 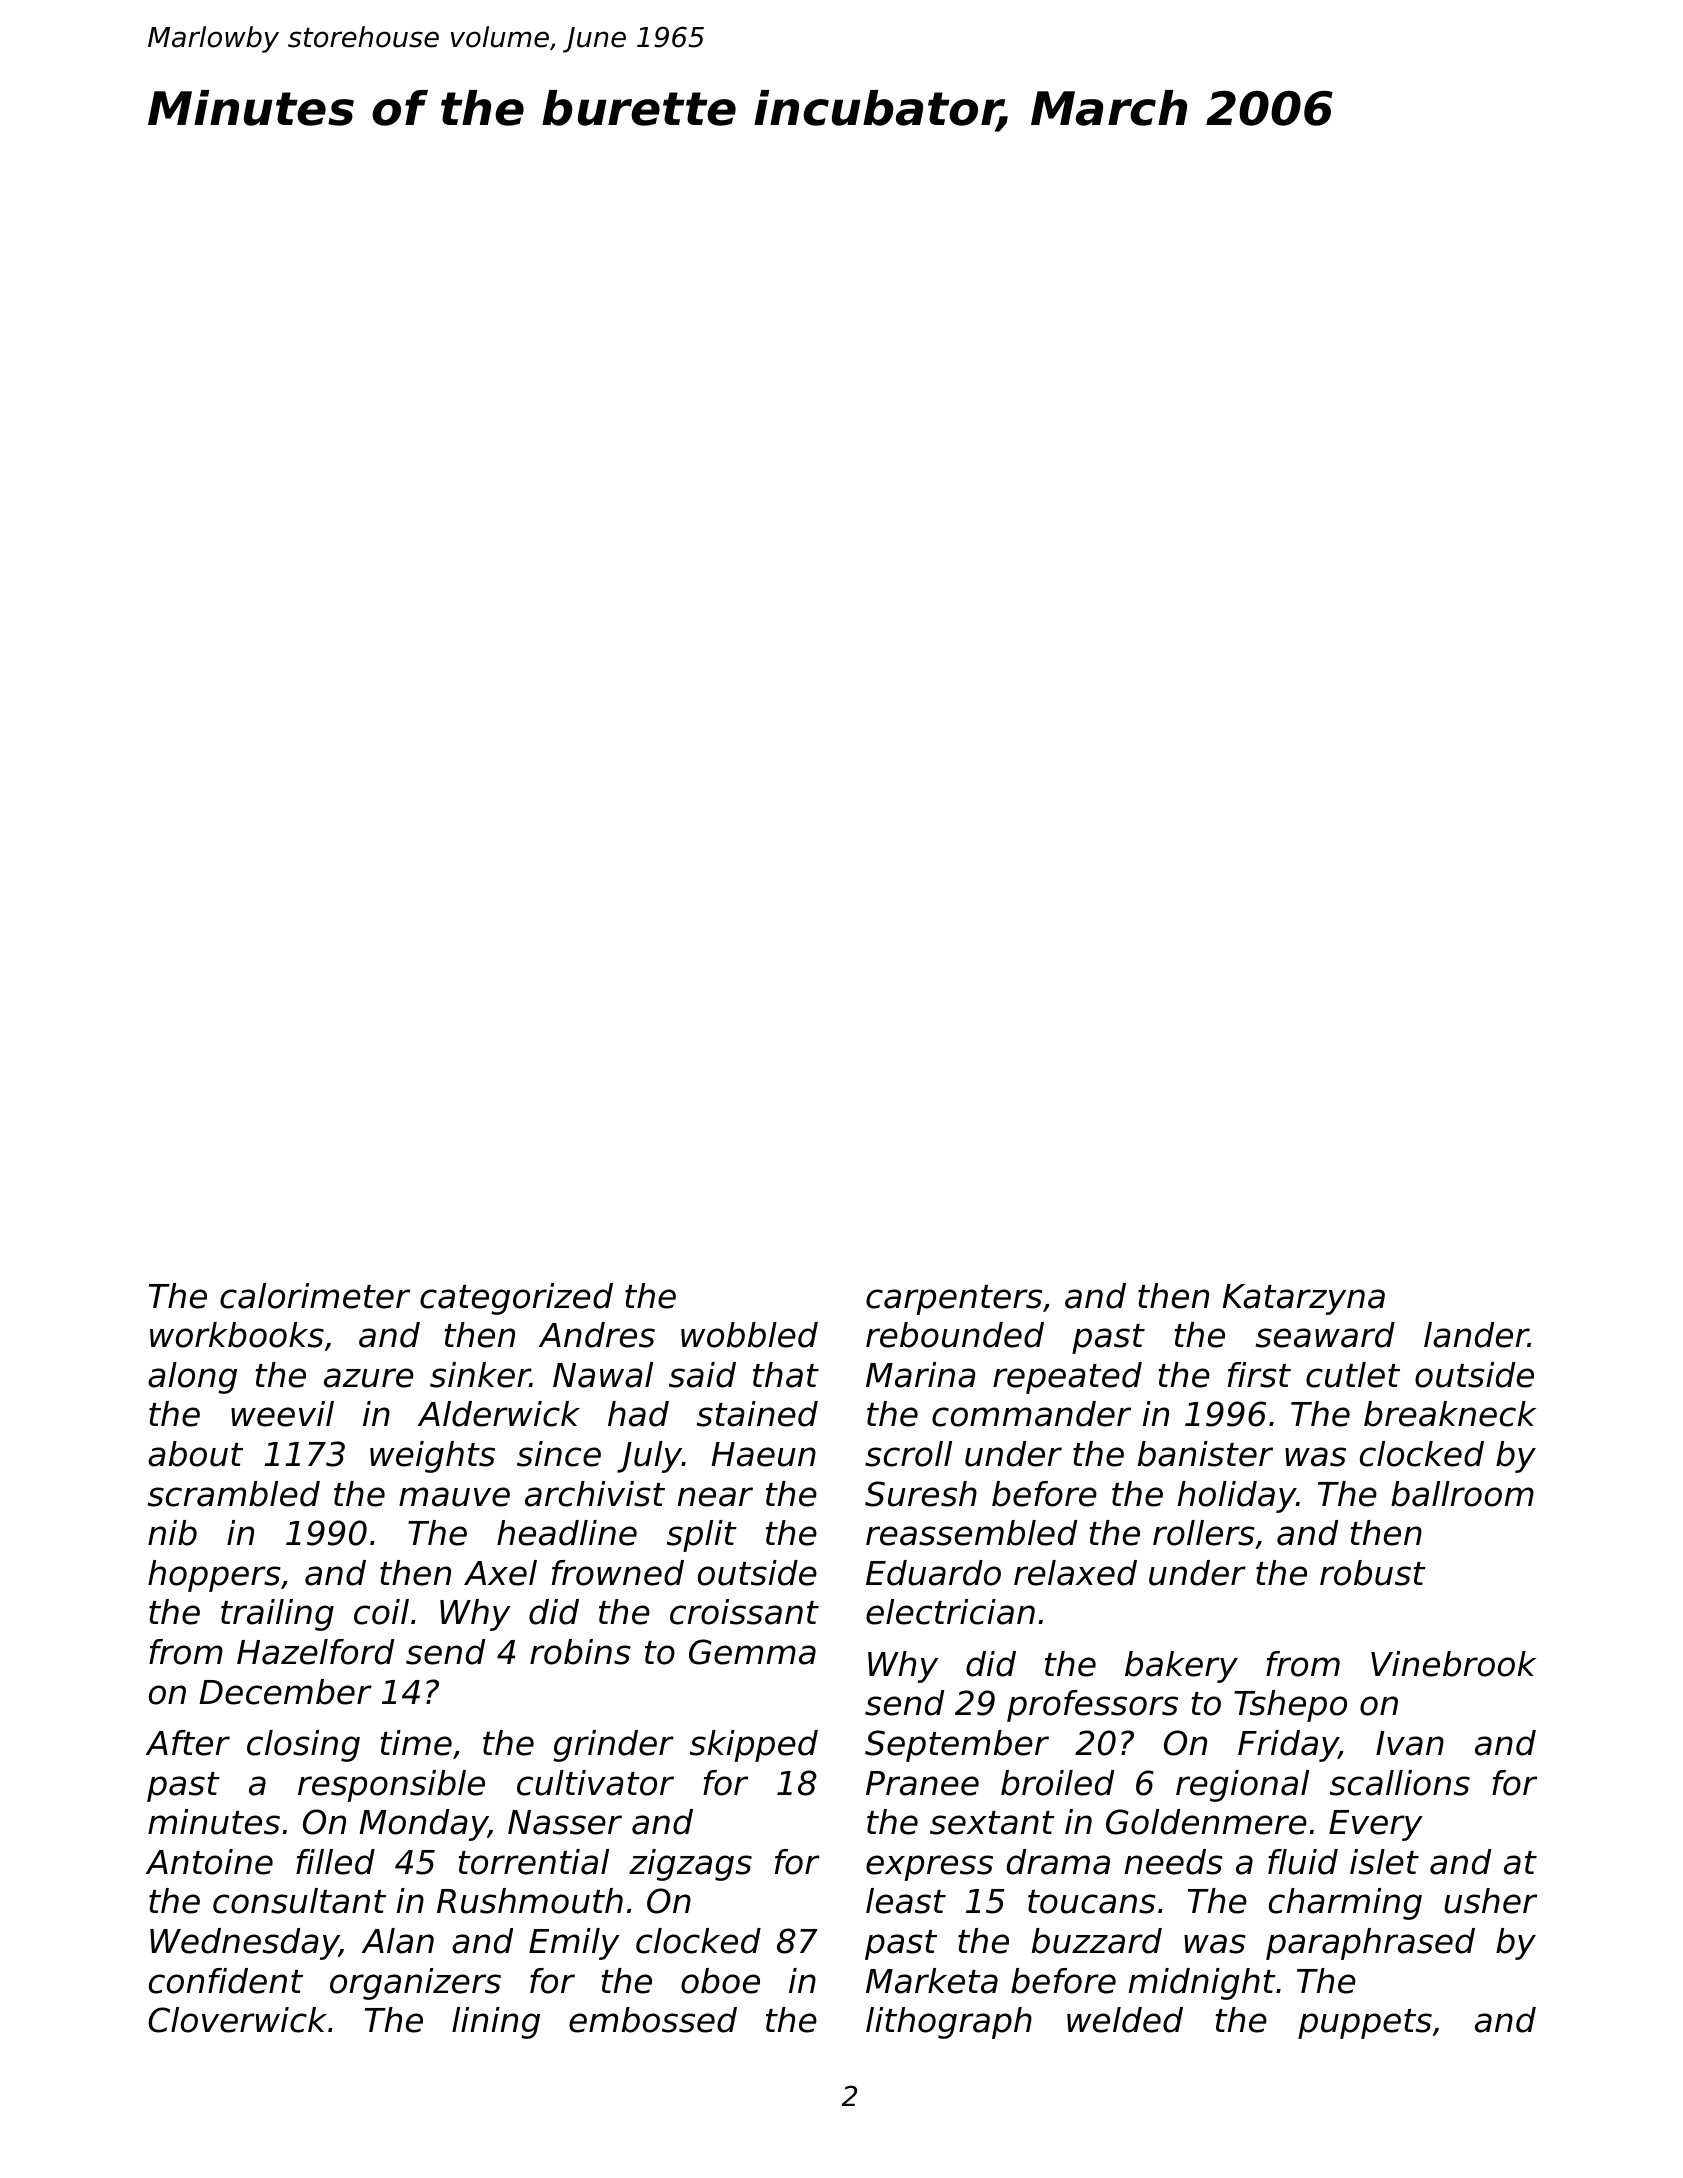 What do you see at coordinates (1303, 1862) in the screenshot?
I see `fluid` at bounding box center [1303, 1862].
